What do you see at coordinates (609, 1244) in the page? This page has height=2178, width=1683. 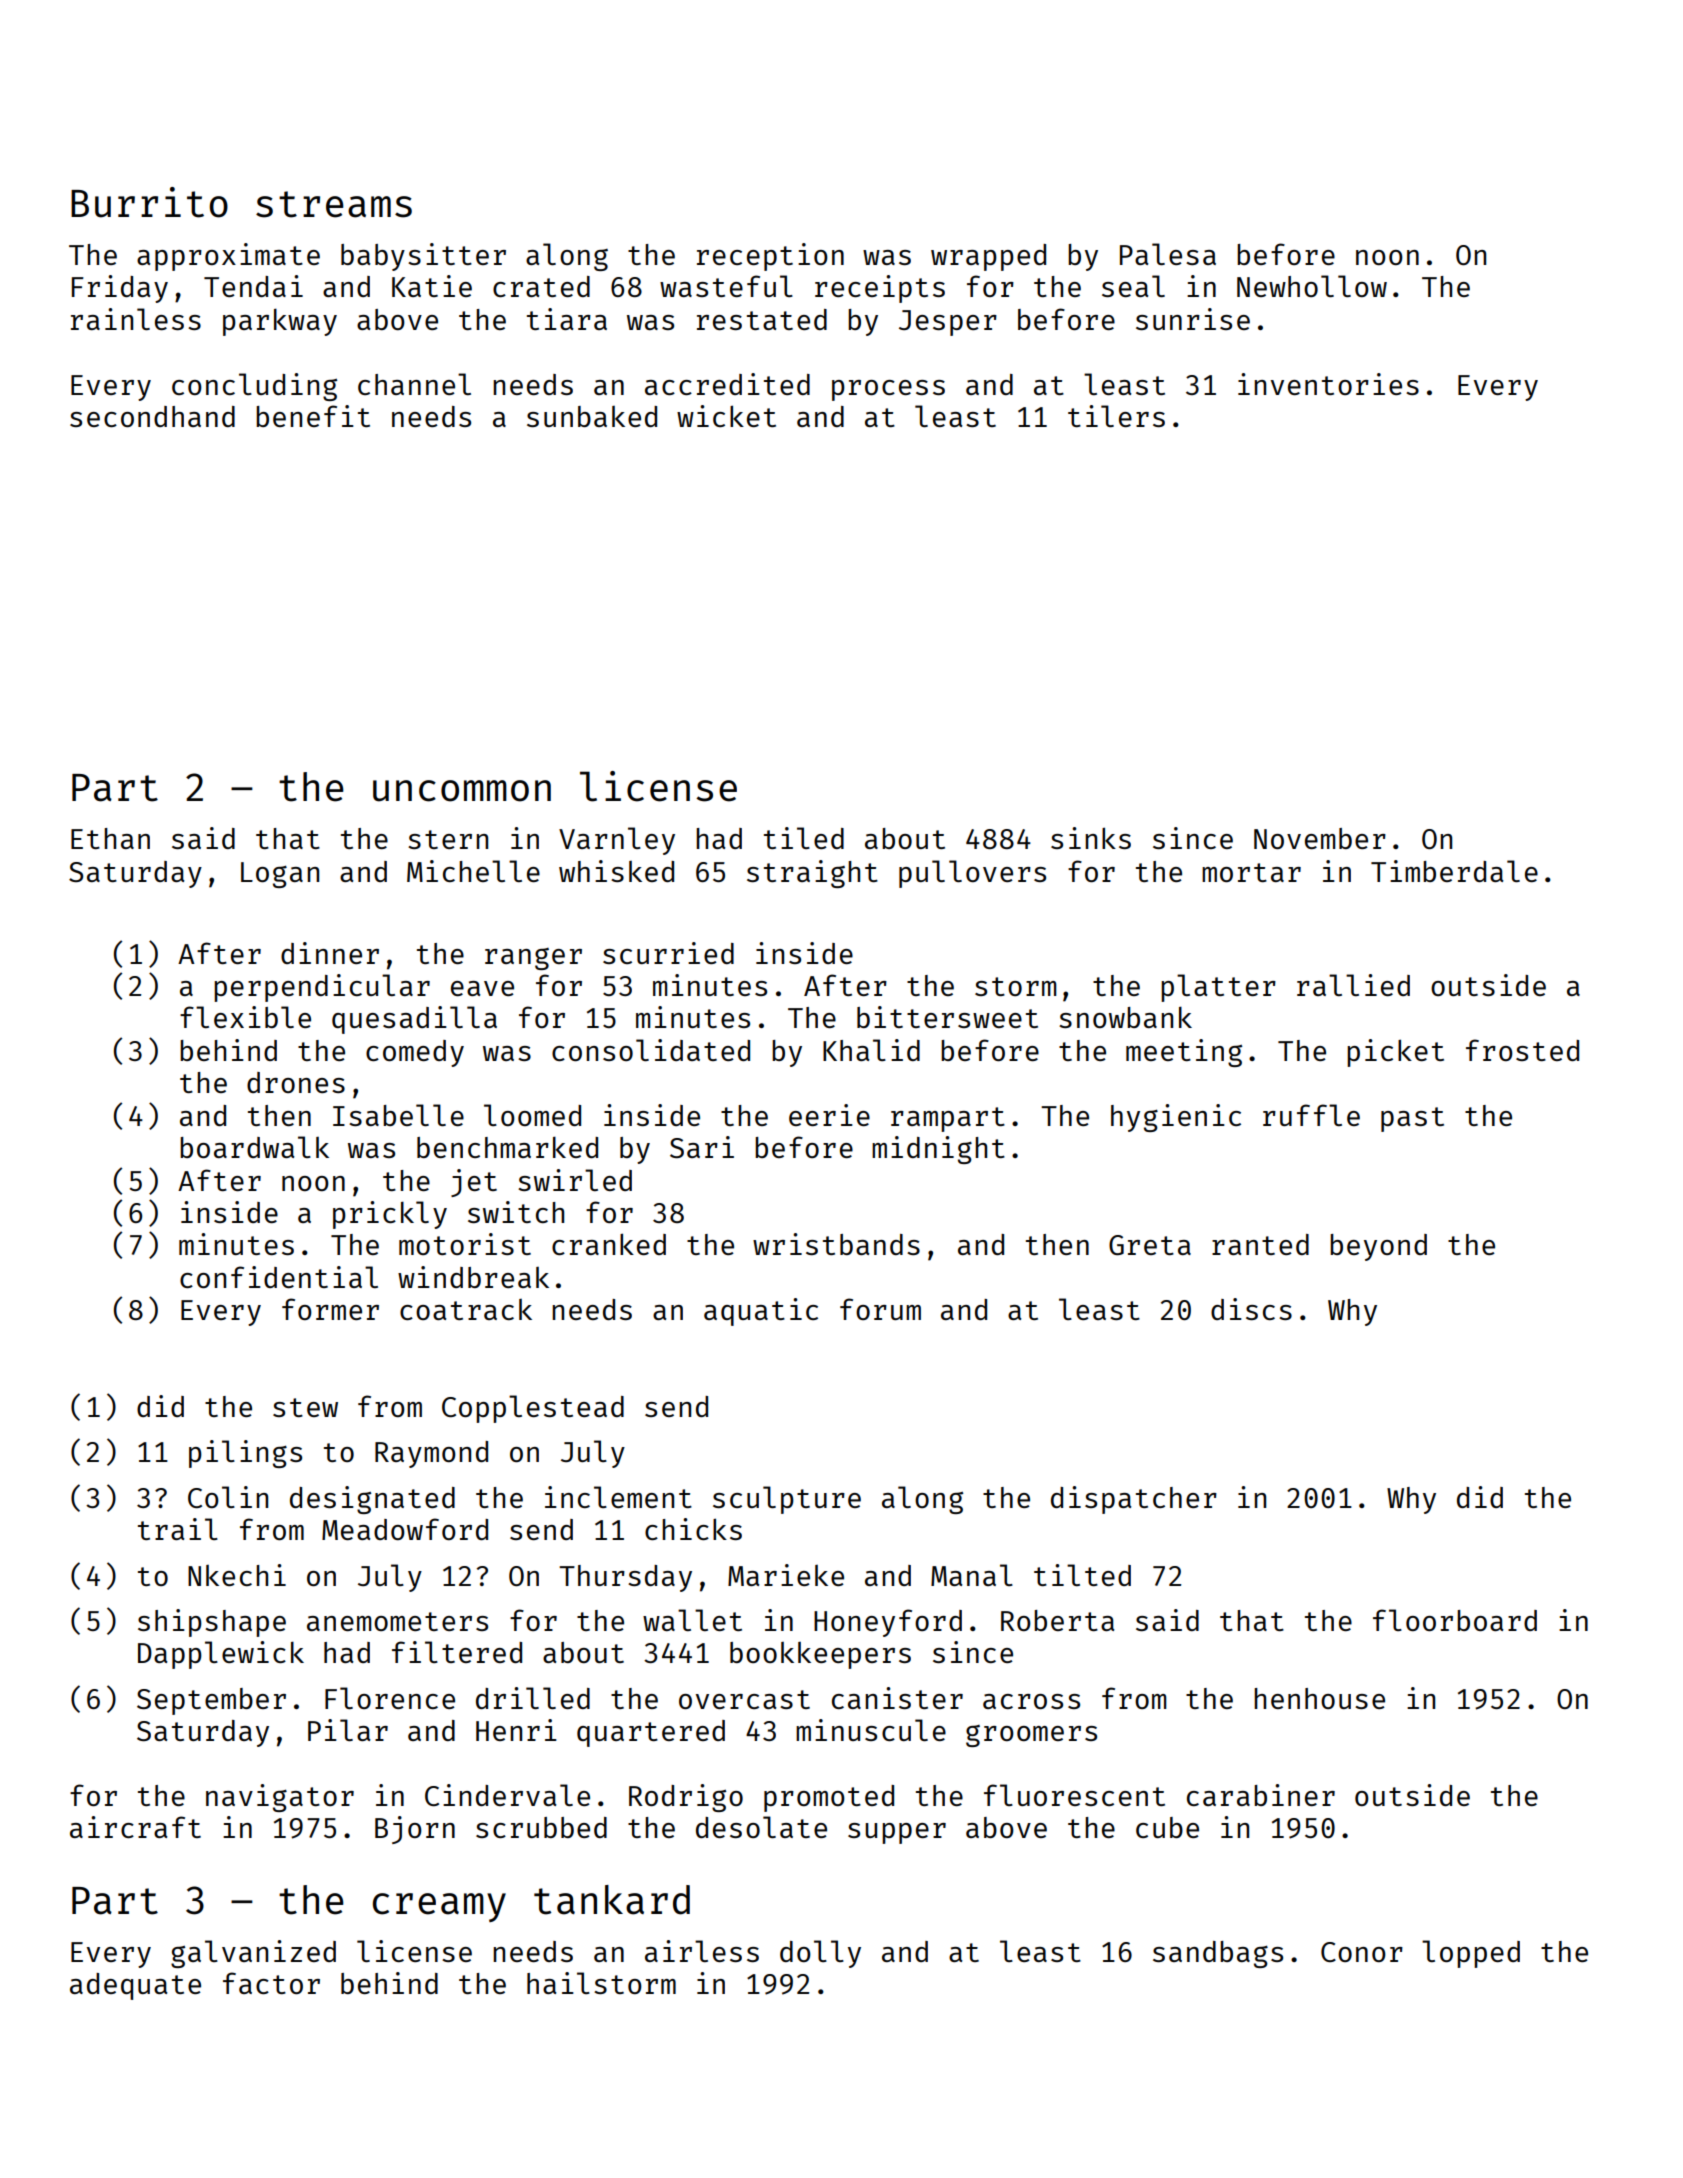 I see `cranked` at bounding box center [609, 1244].
